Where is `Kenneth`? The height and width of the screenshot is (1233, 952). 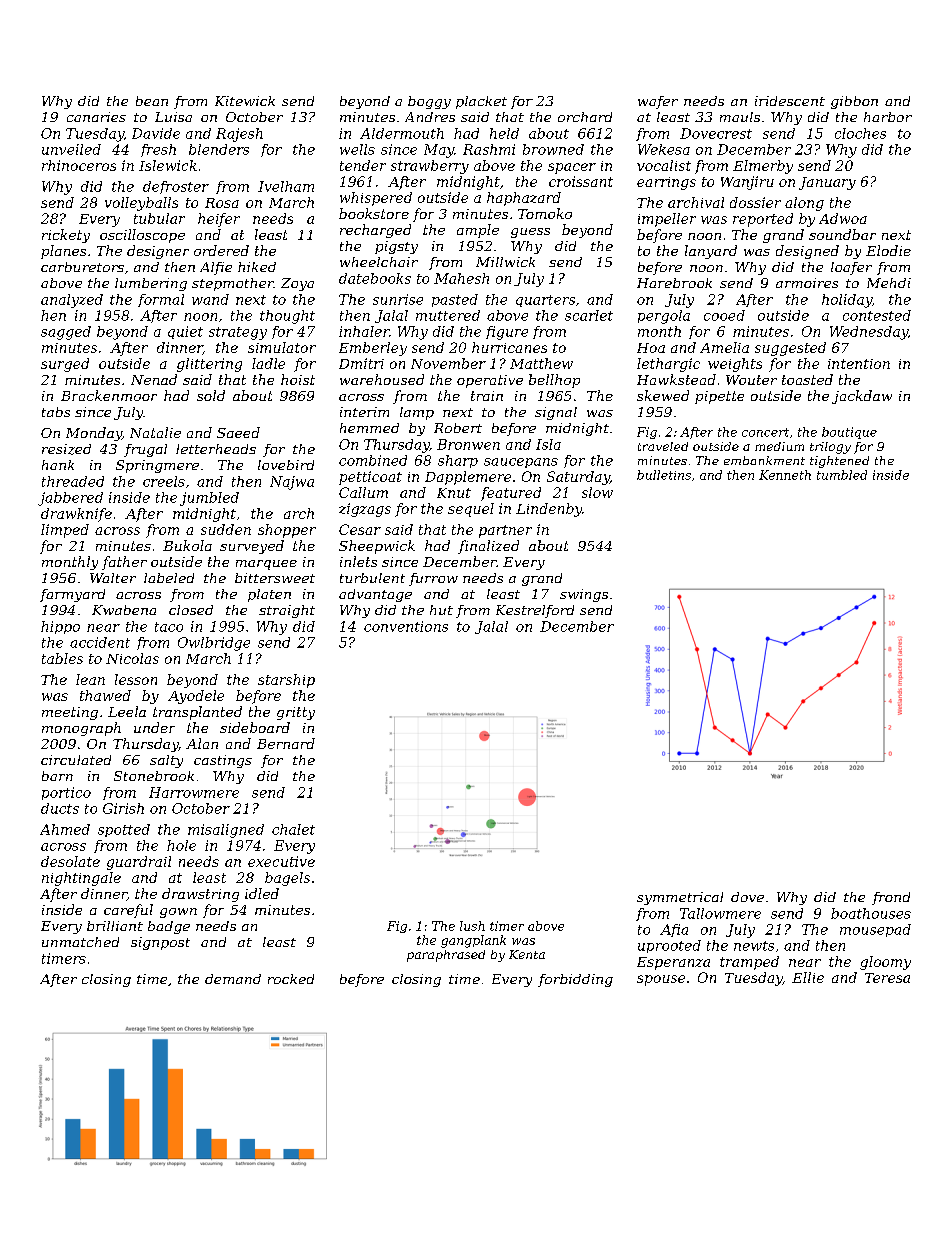 Kenneth is located at coordinates (785, 475).
